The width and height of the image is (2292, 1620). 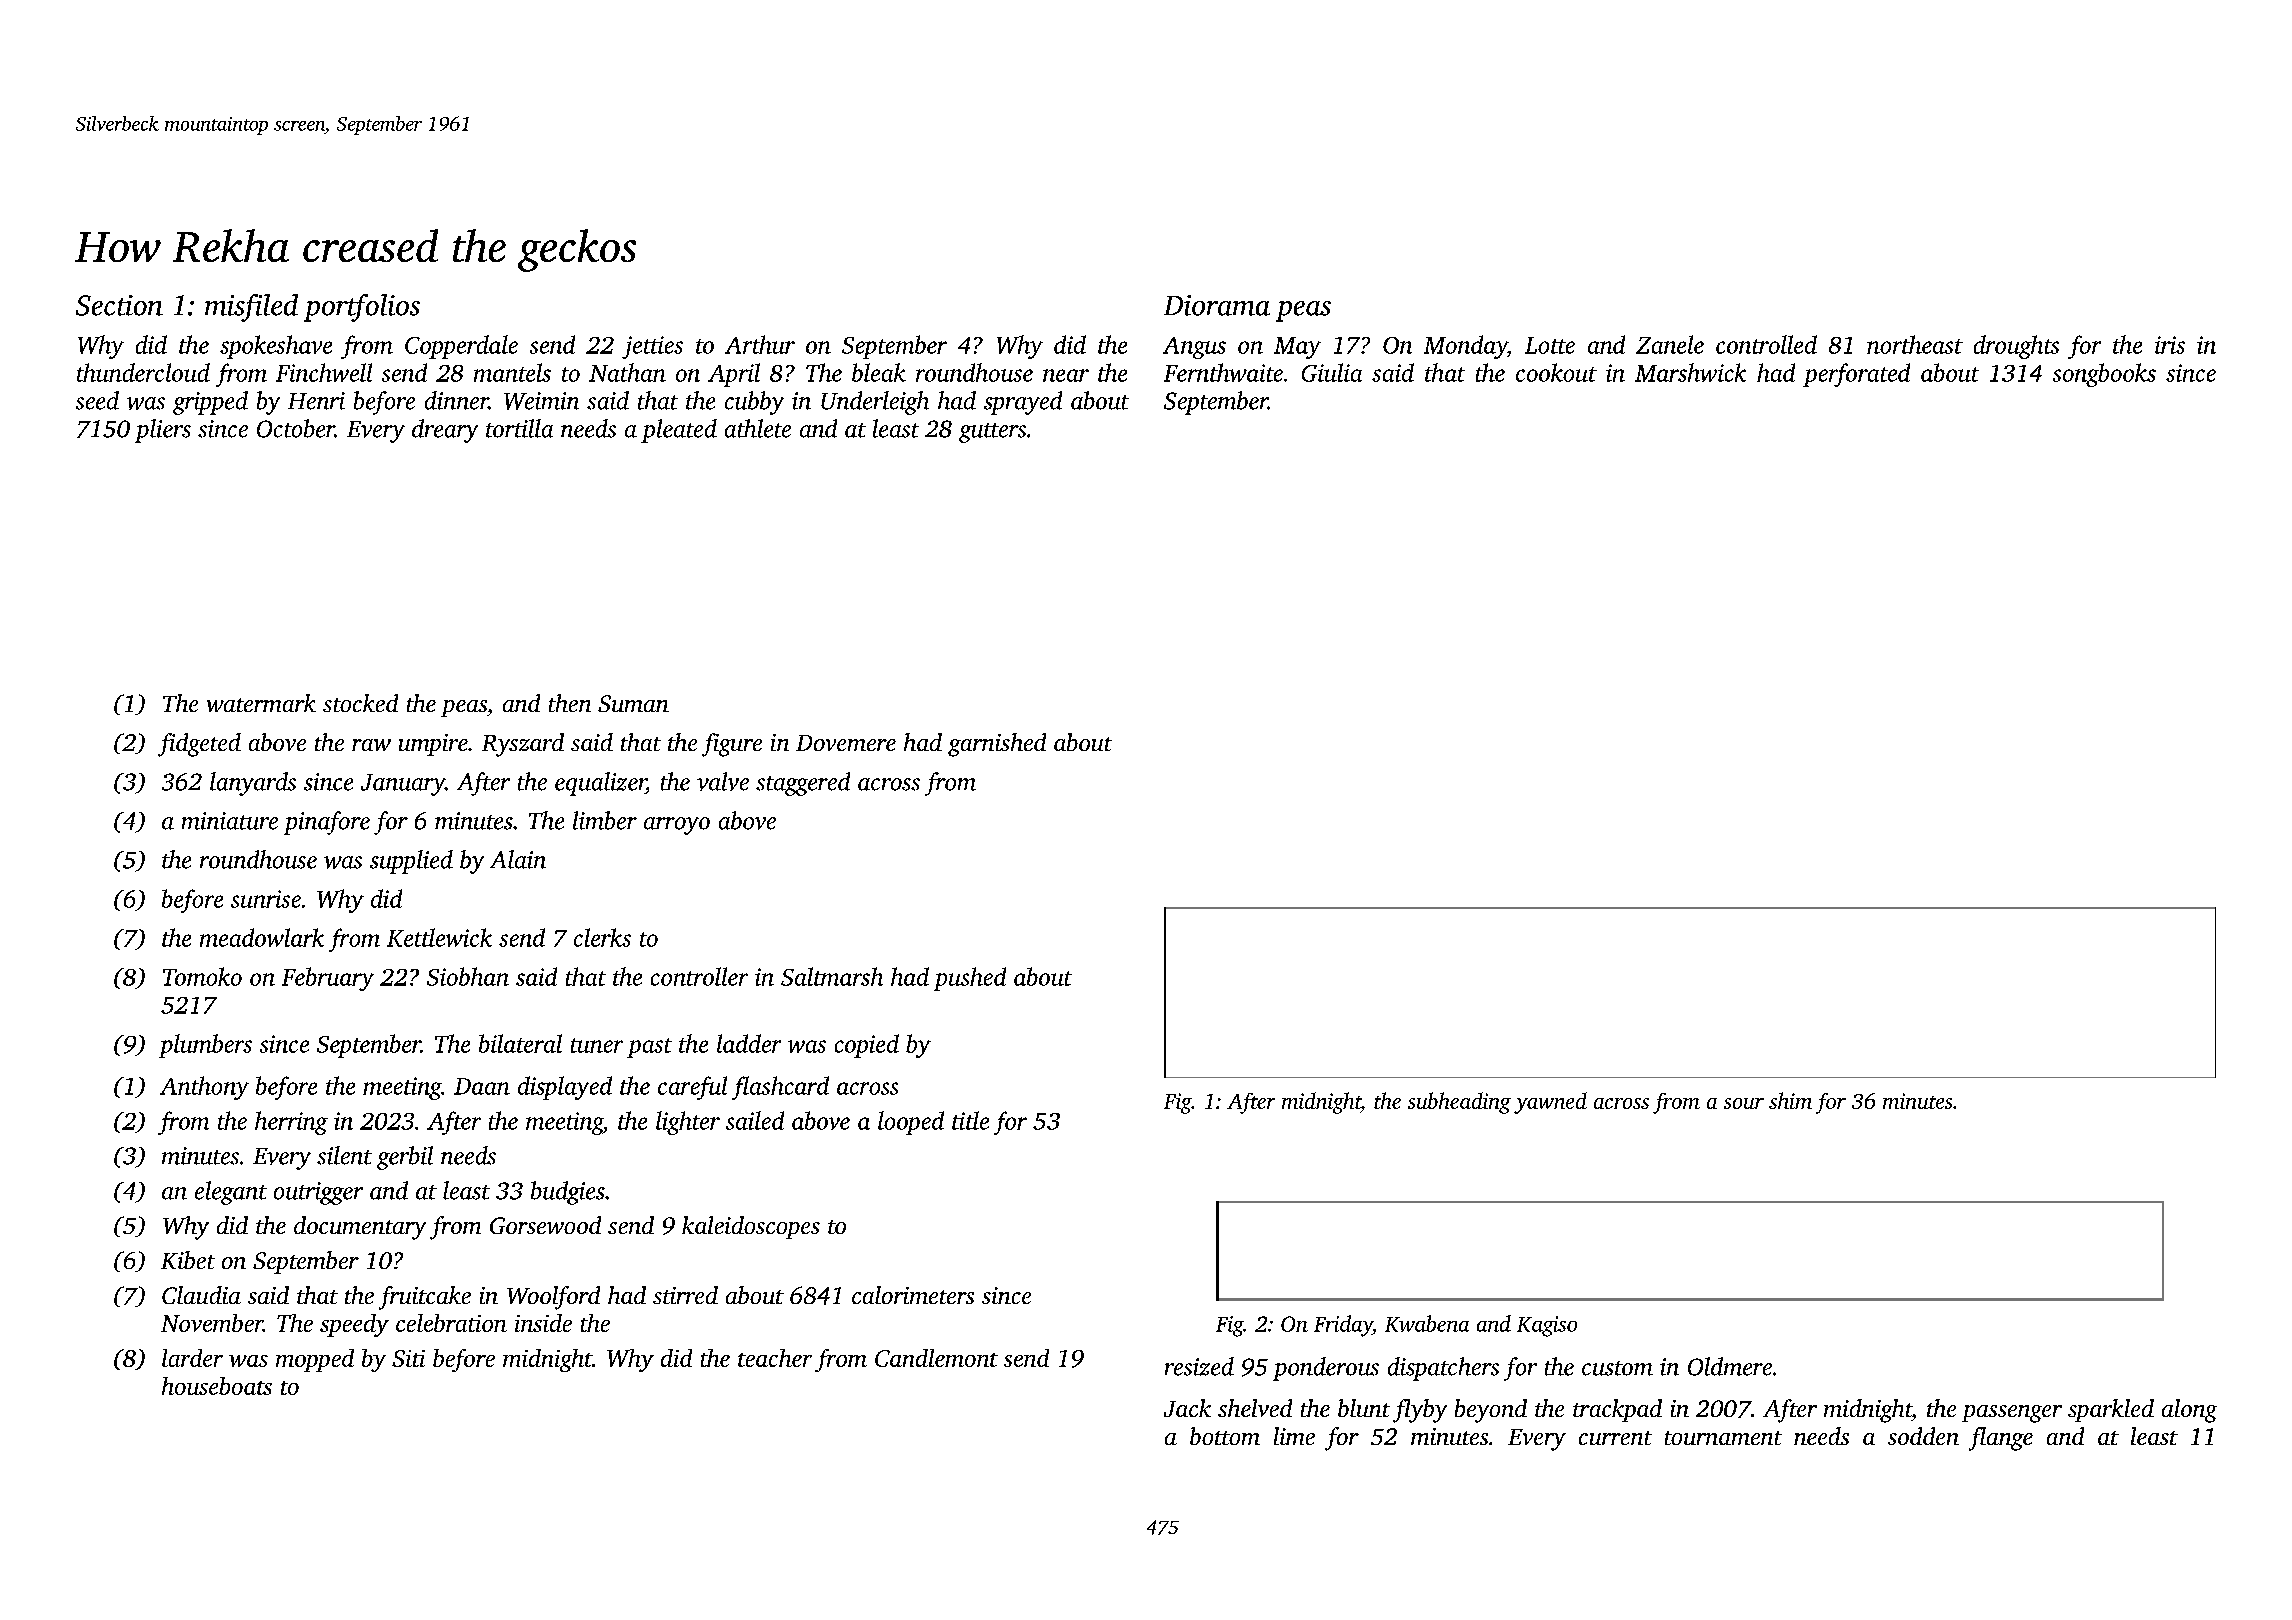 I want to click on documentary, so click(x=360, y=1228).
